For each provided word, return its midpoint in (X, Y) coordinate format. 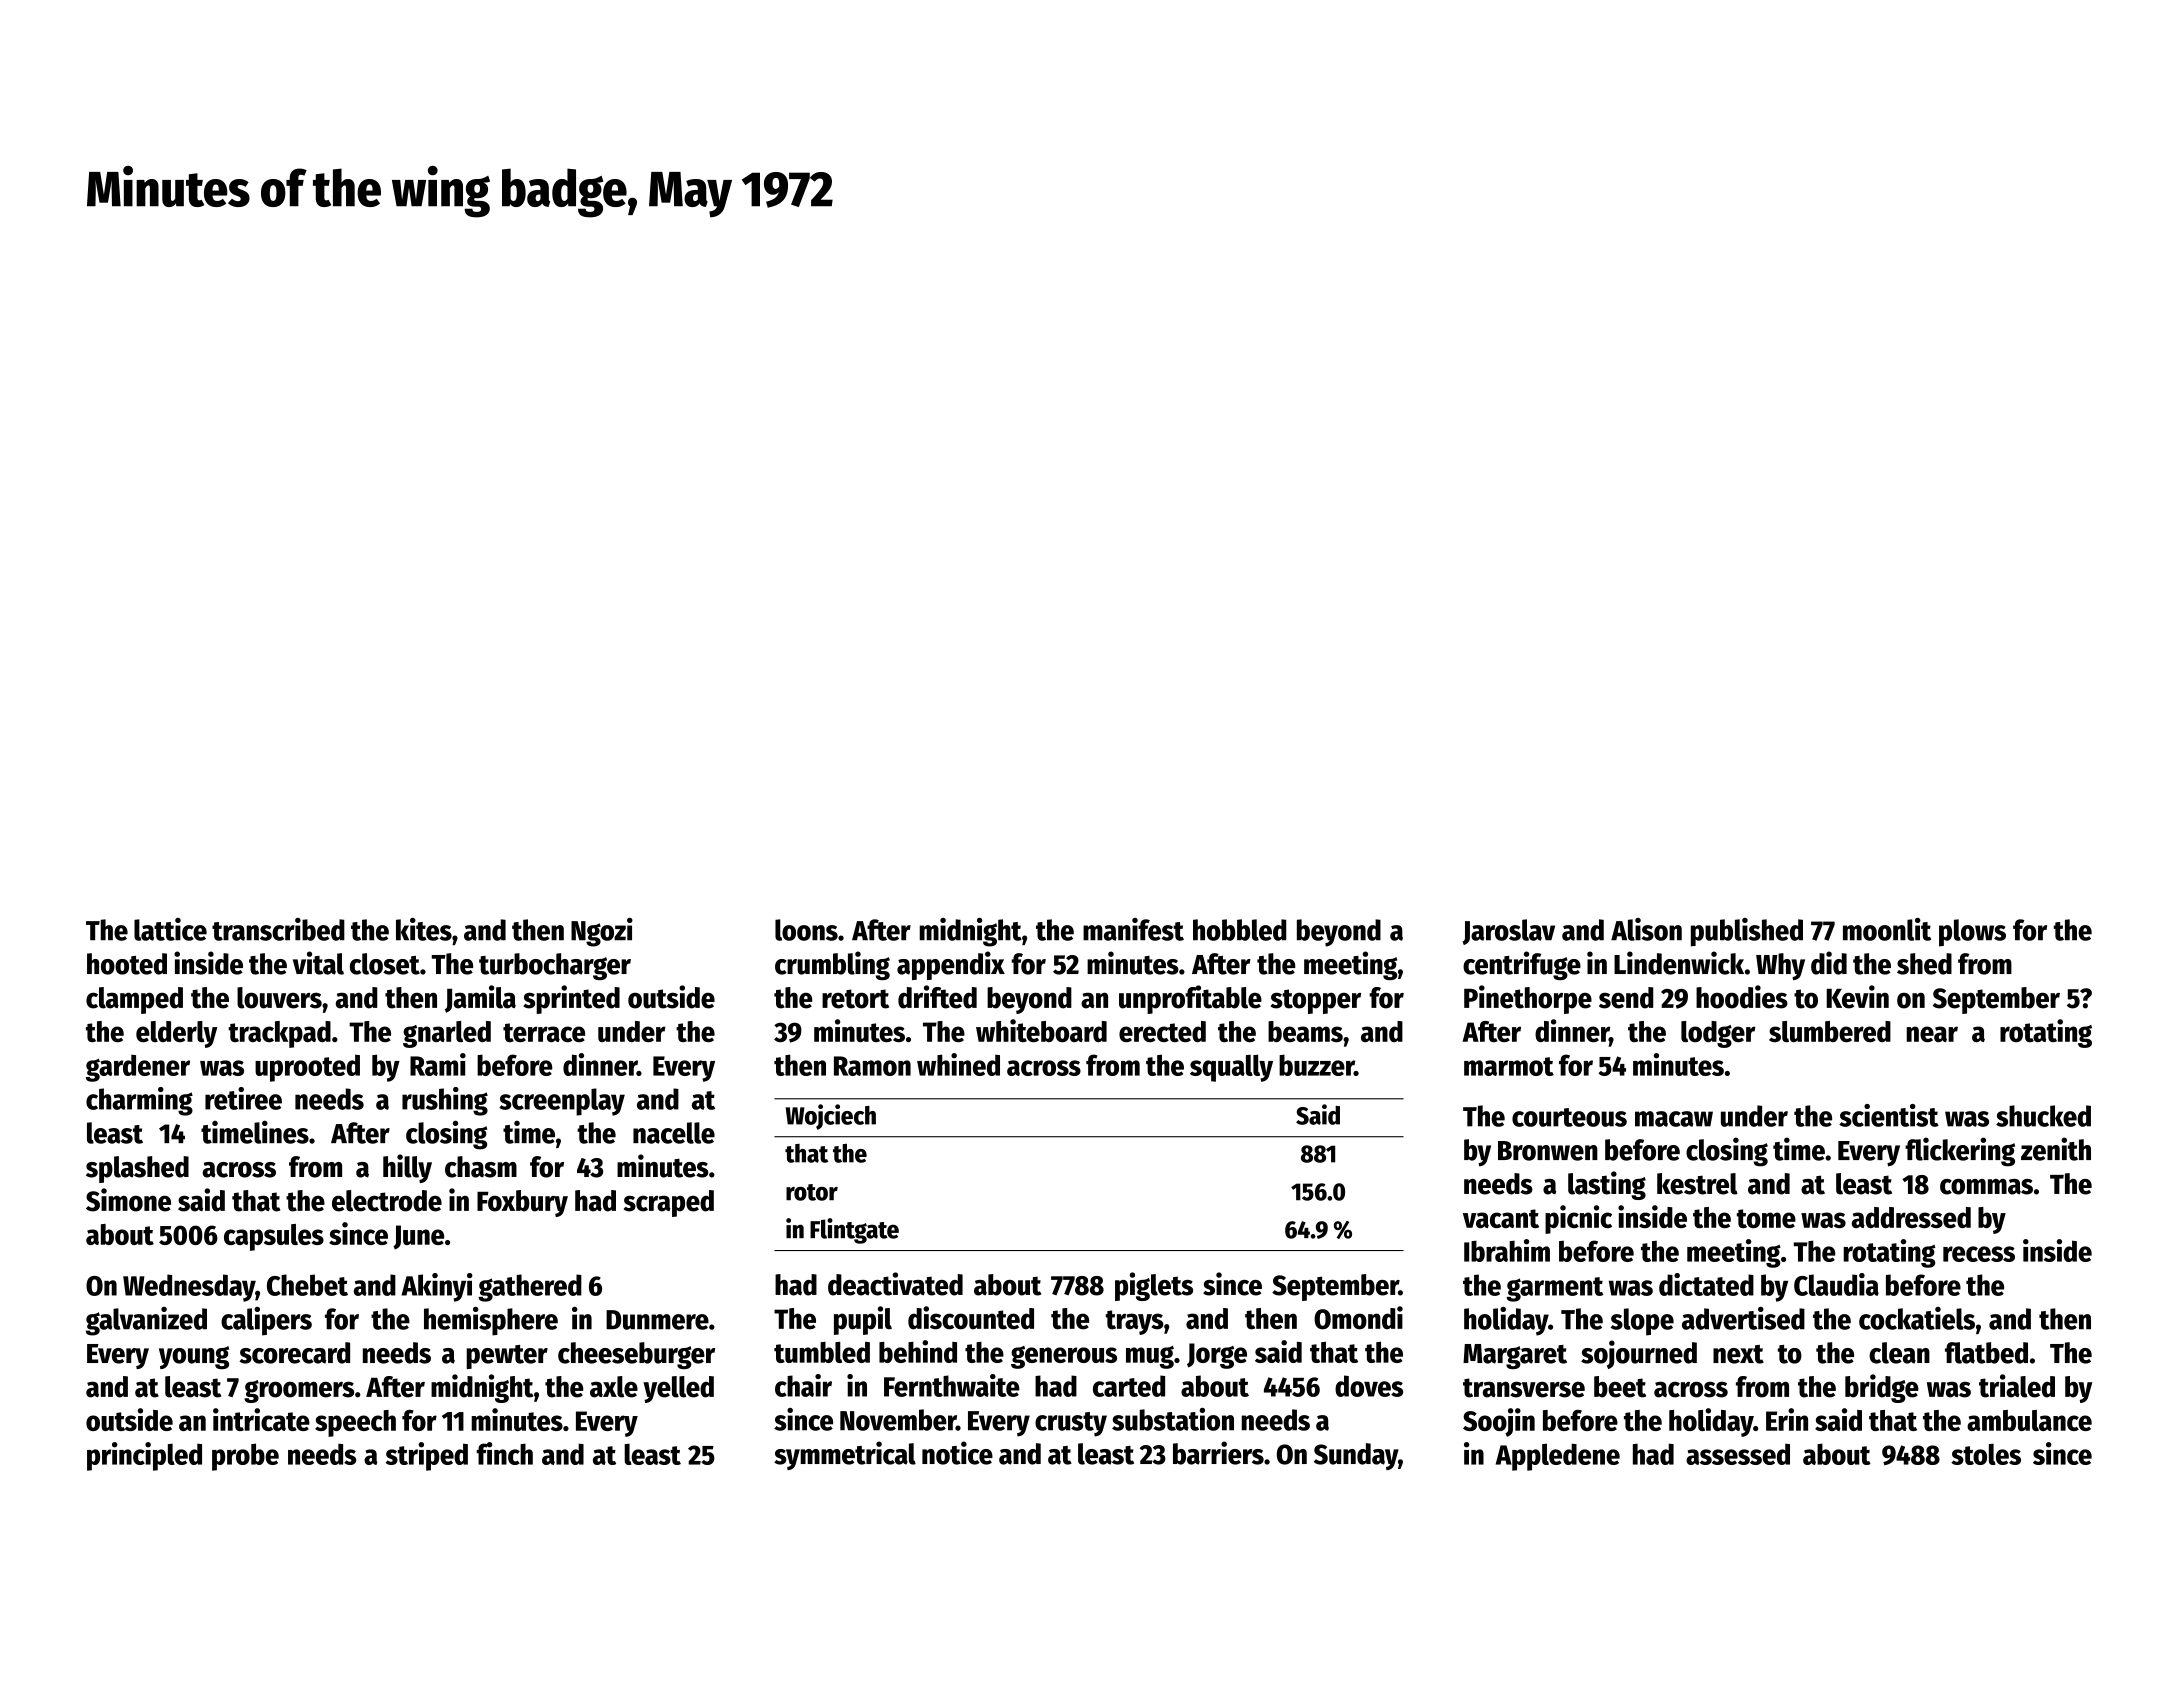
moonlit (1887, 929)
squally (1231, 1068)
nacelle (674, 1133)
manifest (1133, 929)
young (194, 1357)
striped (427, 1456)
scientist (1889, 1115)
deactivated (895, 1284)
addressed (1911, 1217)
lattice (170, 929)
